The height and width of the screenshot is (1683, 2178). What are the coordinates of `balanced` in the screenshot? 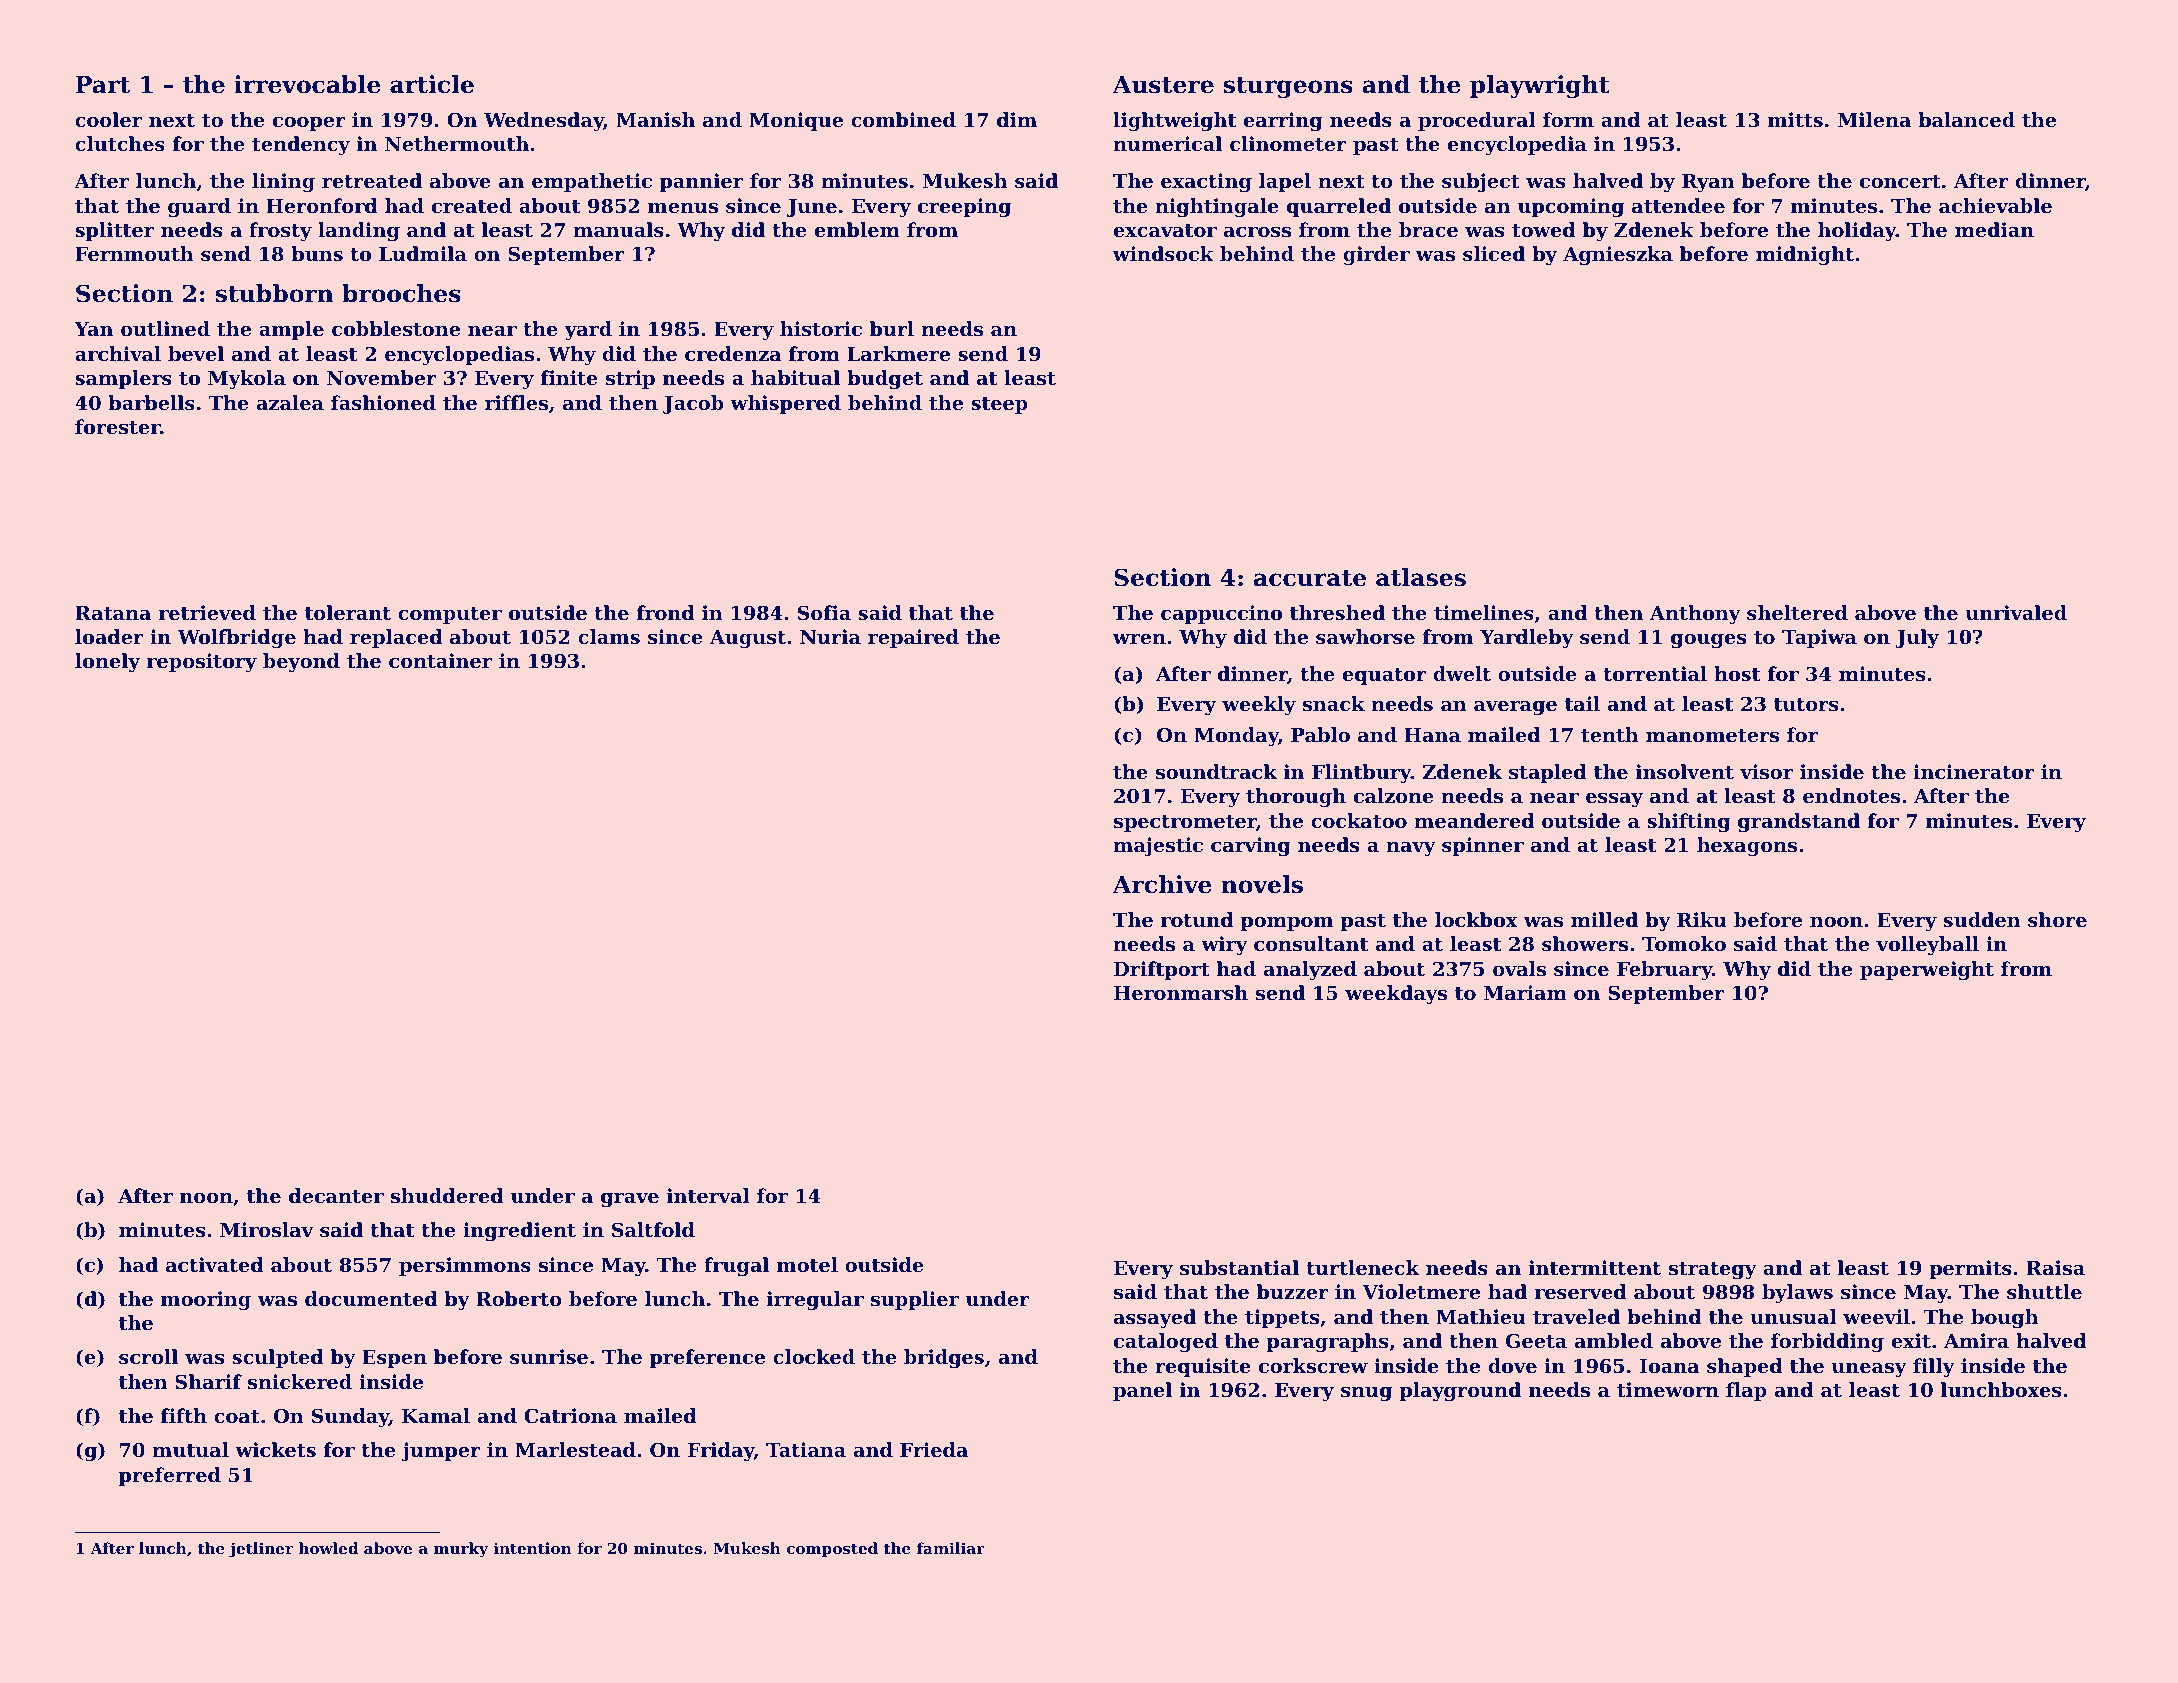 It's located at (1966, 119).
